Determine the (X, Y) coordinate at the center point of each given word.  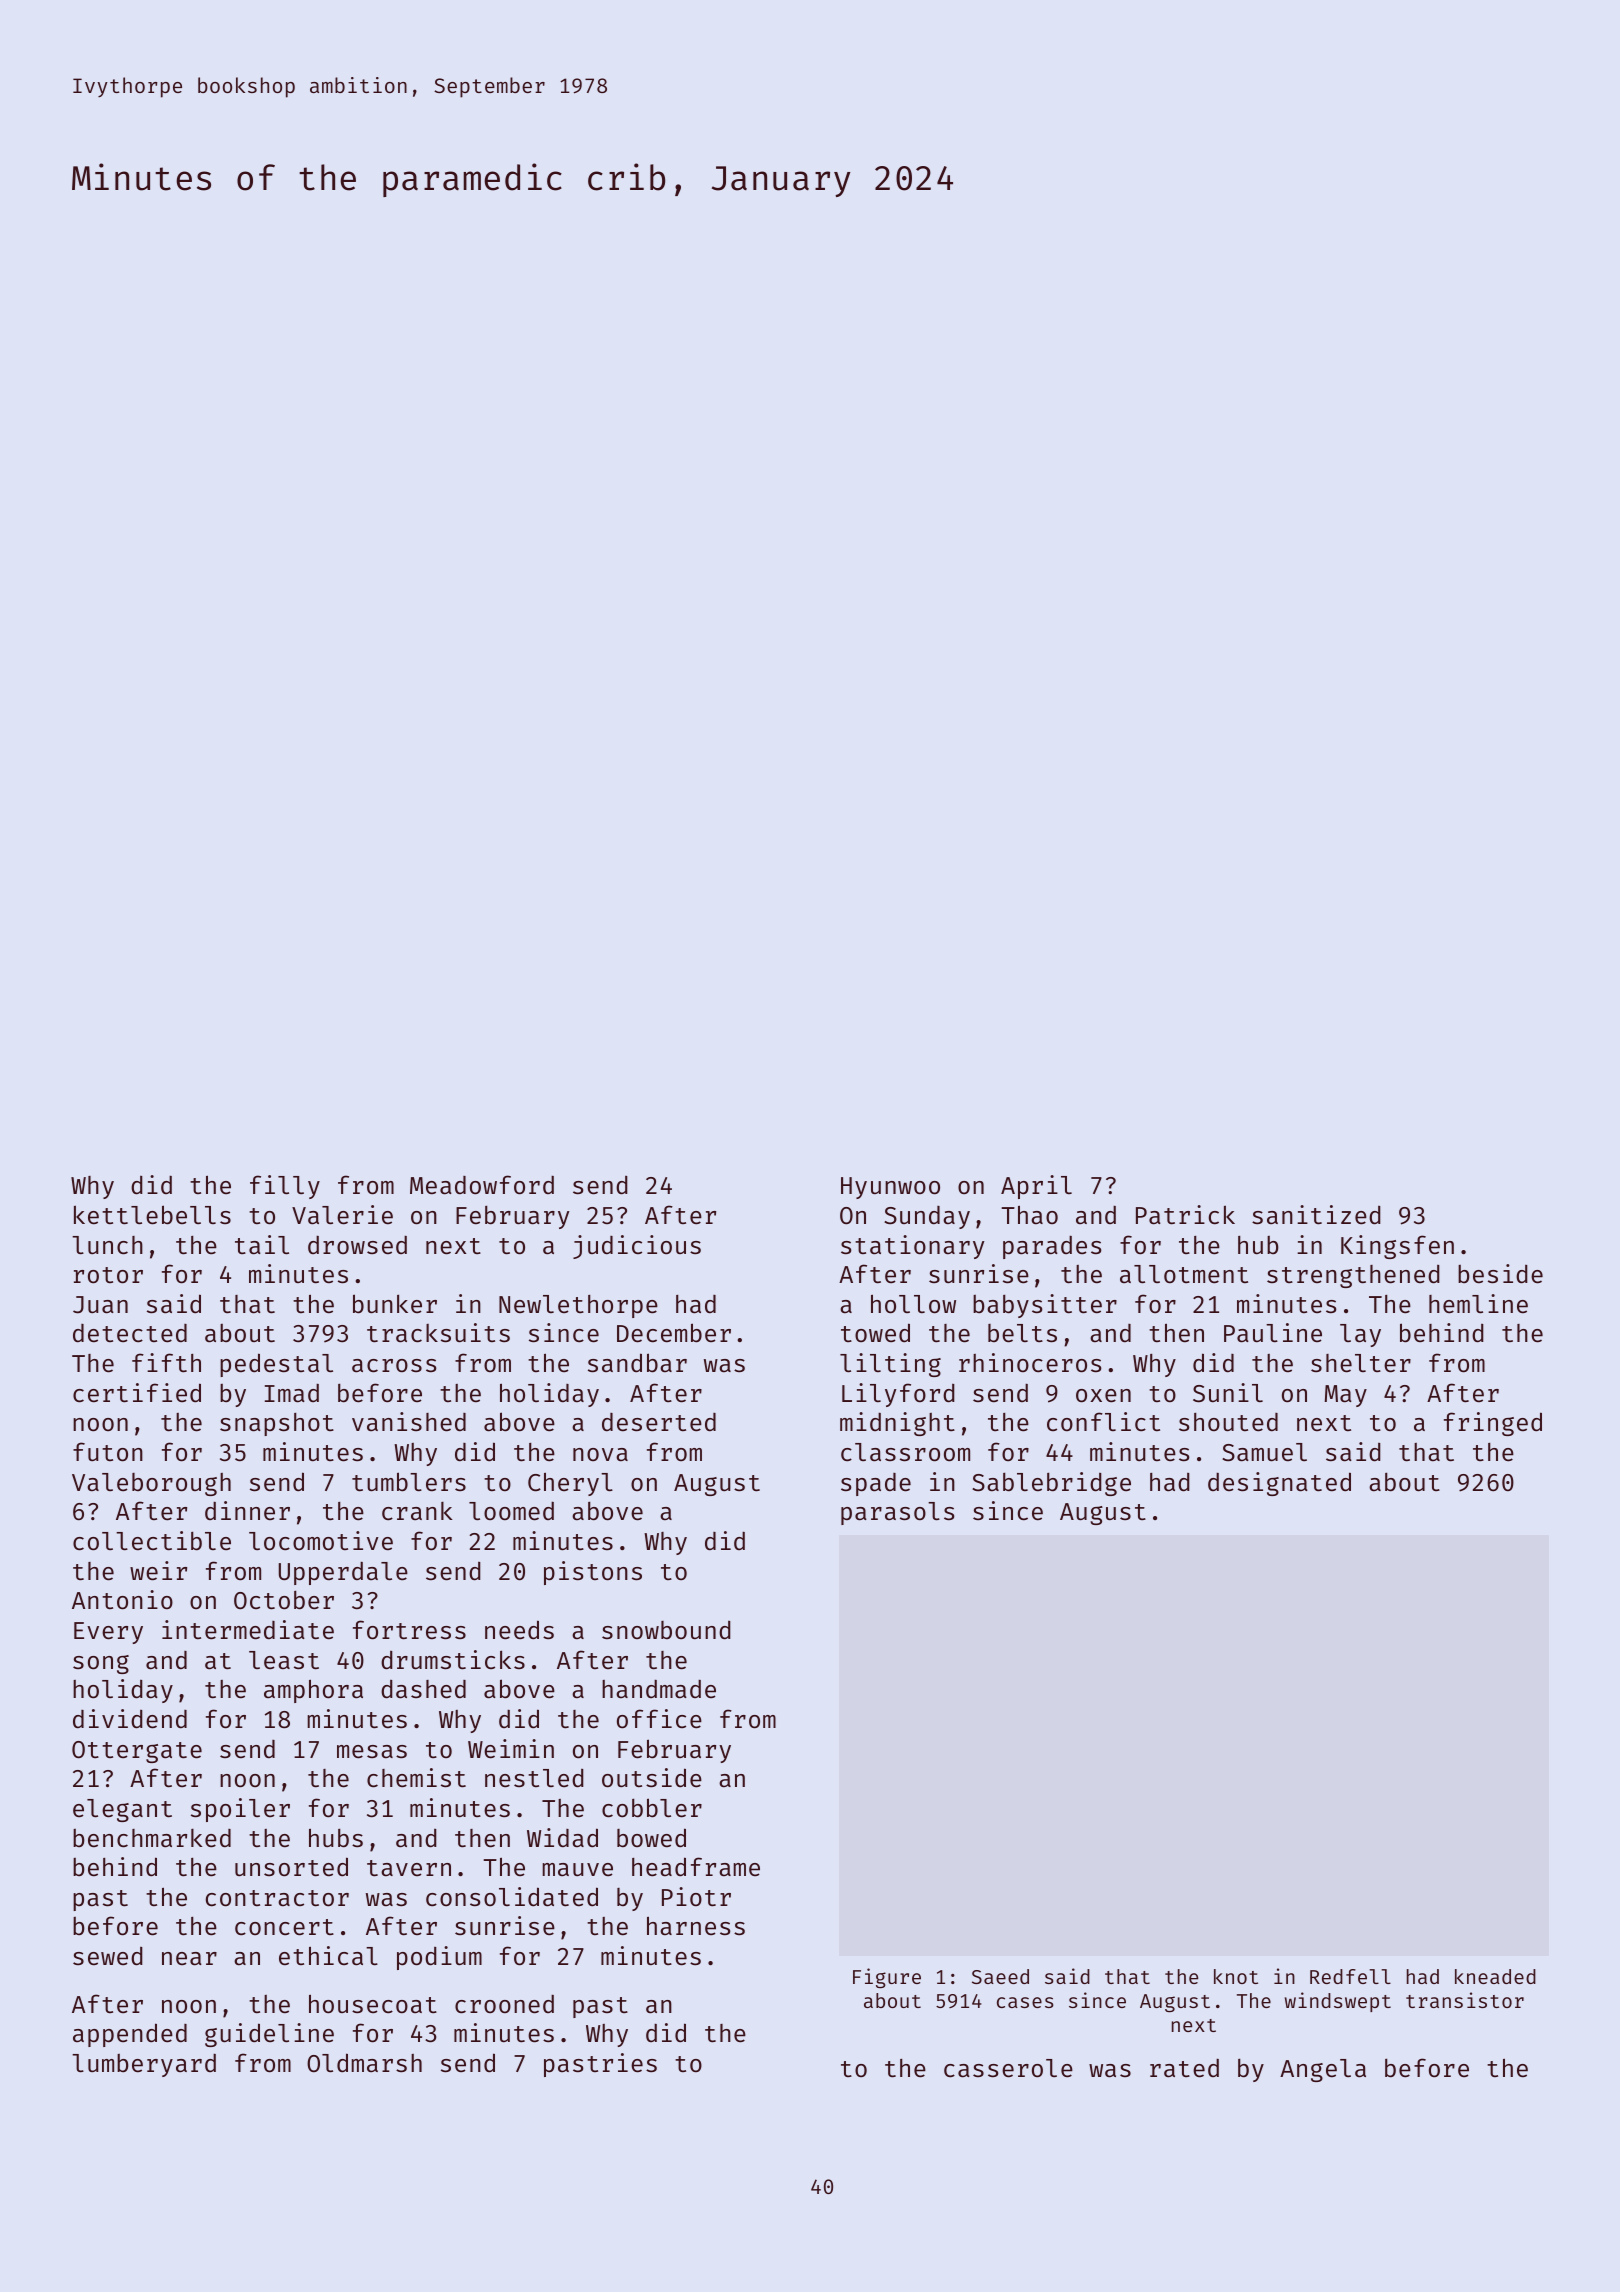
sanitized (1316, 1215)
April (1036, 1187)
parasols (898, 1513)
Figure (887, 1978)
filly (285, 1187)
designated (1279, 1484)
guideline (269, 2035)
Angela (1323, 2070)
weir (158, 1571)
